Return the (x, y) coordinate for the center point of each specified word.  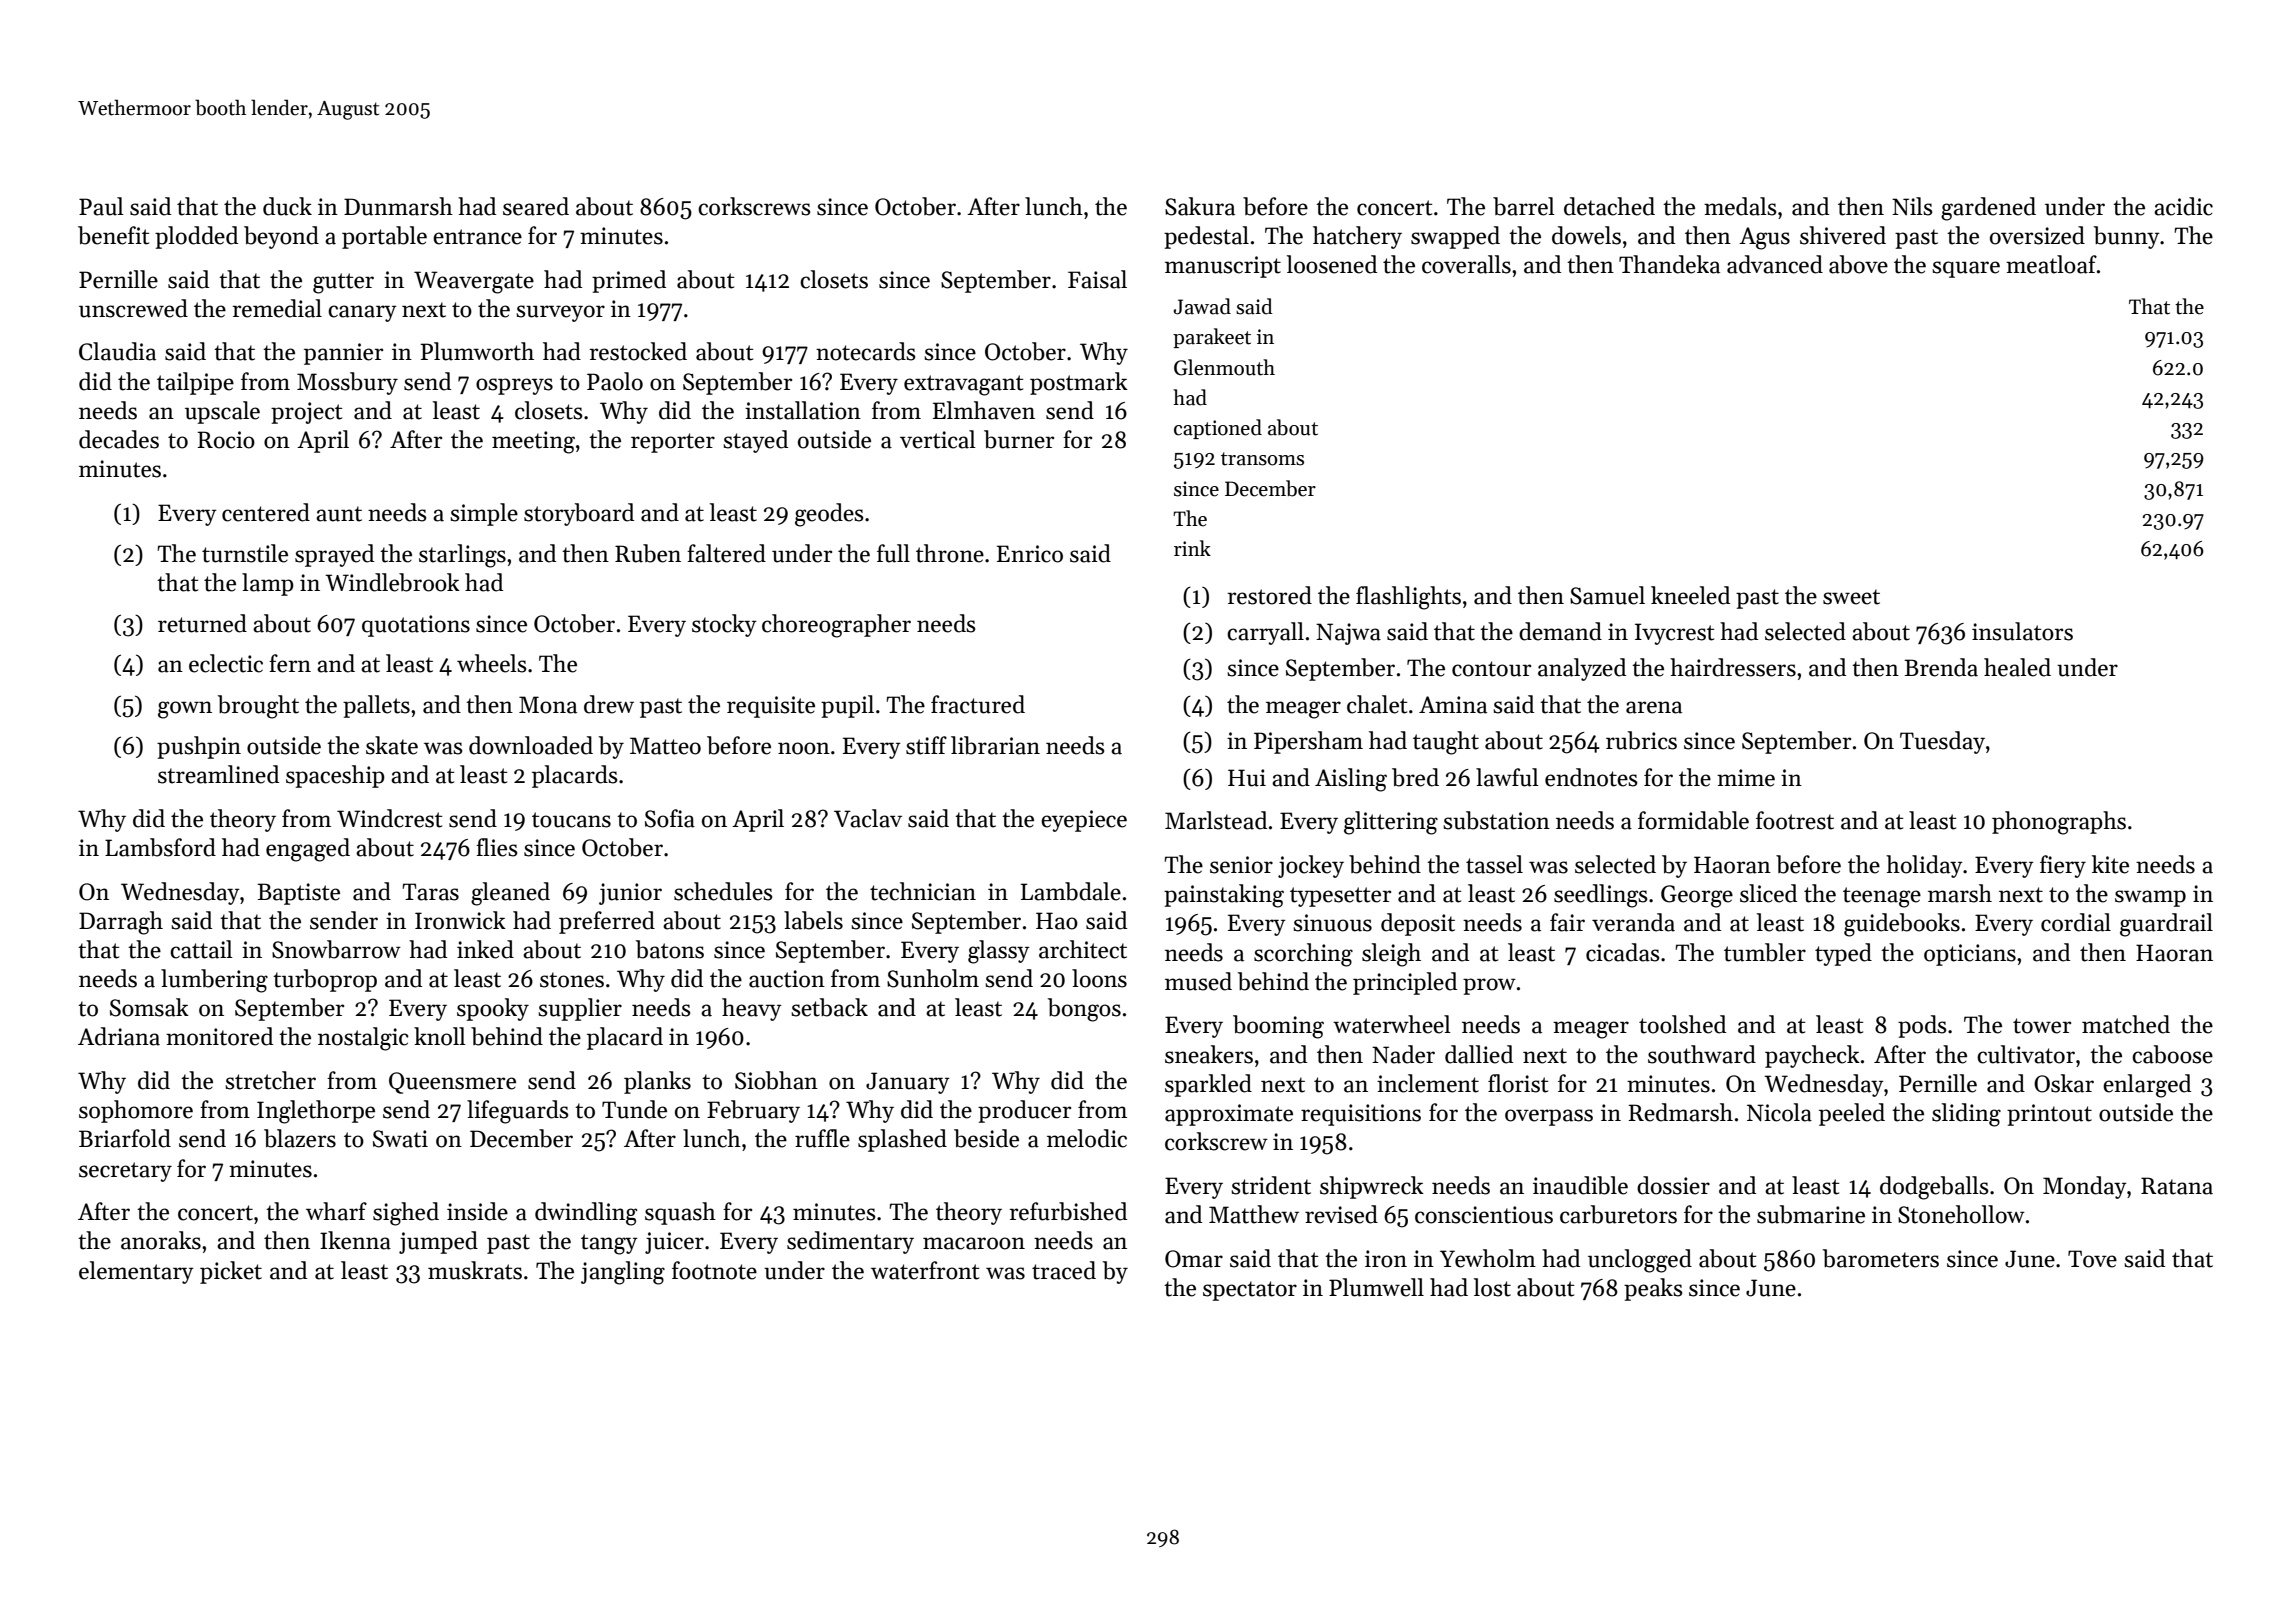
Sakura (1200, 206)
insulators (2022, 631)
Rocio (226, 440)
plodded (196, 237)
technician (923, 891)
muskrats (475, 1270)
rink (1192, 548)
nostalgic (363, 1039)
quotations (416, 626)
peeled (1852, 1114)
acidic (2183, 206)
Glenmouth (1224, 367)
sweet (1851, 597)
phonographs (2059, 823)
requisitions (1361, 1115)
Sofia (670, 818)
